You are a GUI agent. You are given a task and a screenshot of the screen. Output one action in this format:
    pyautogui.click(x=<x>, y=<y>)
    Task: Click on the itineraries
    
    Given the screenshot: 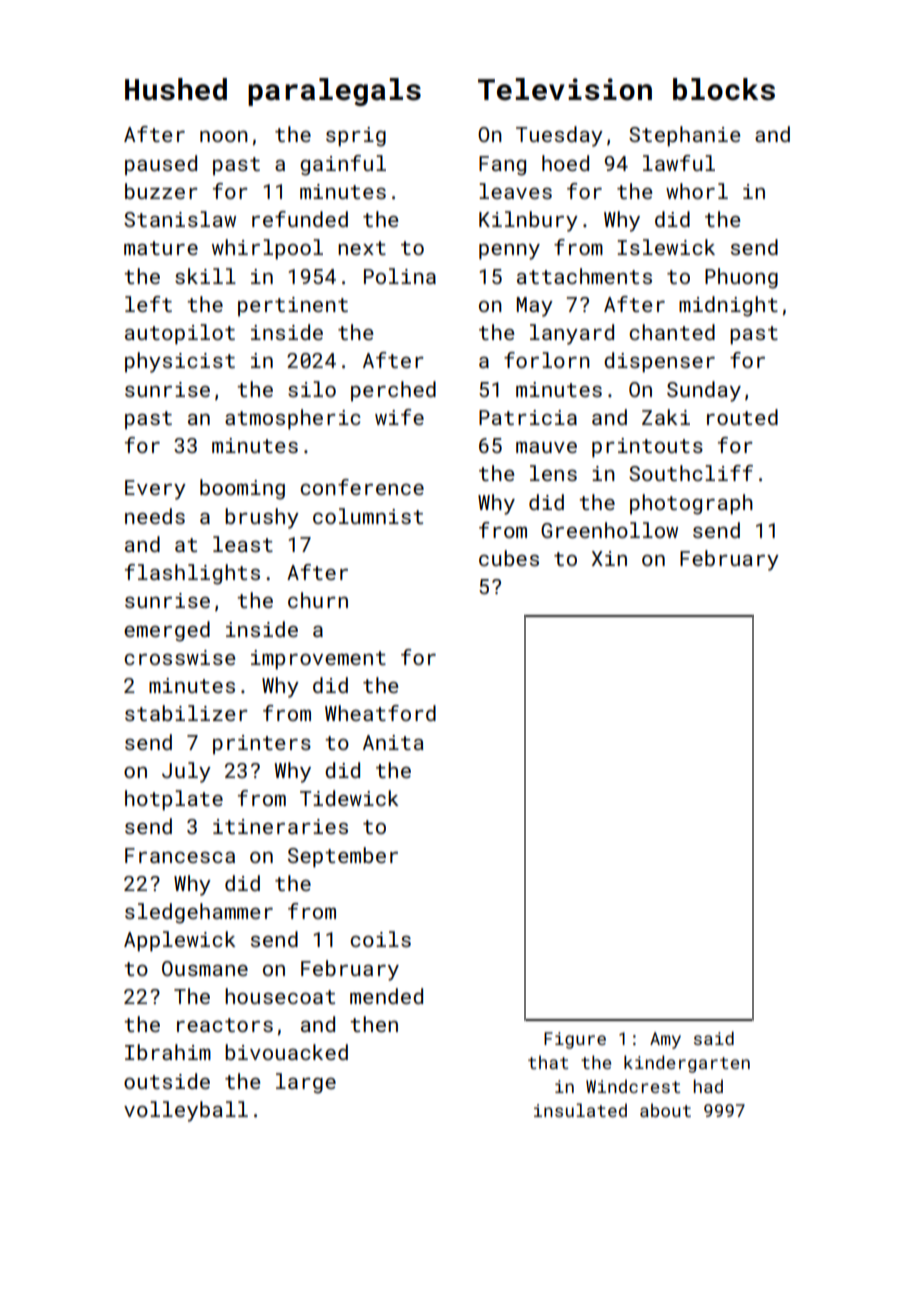 What is the action you would take?
    pyautogui.click(x=280, y=826)
